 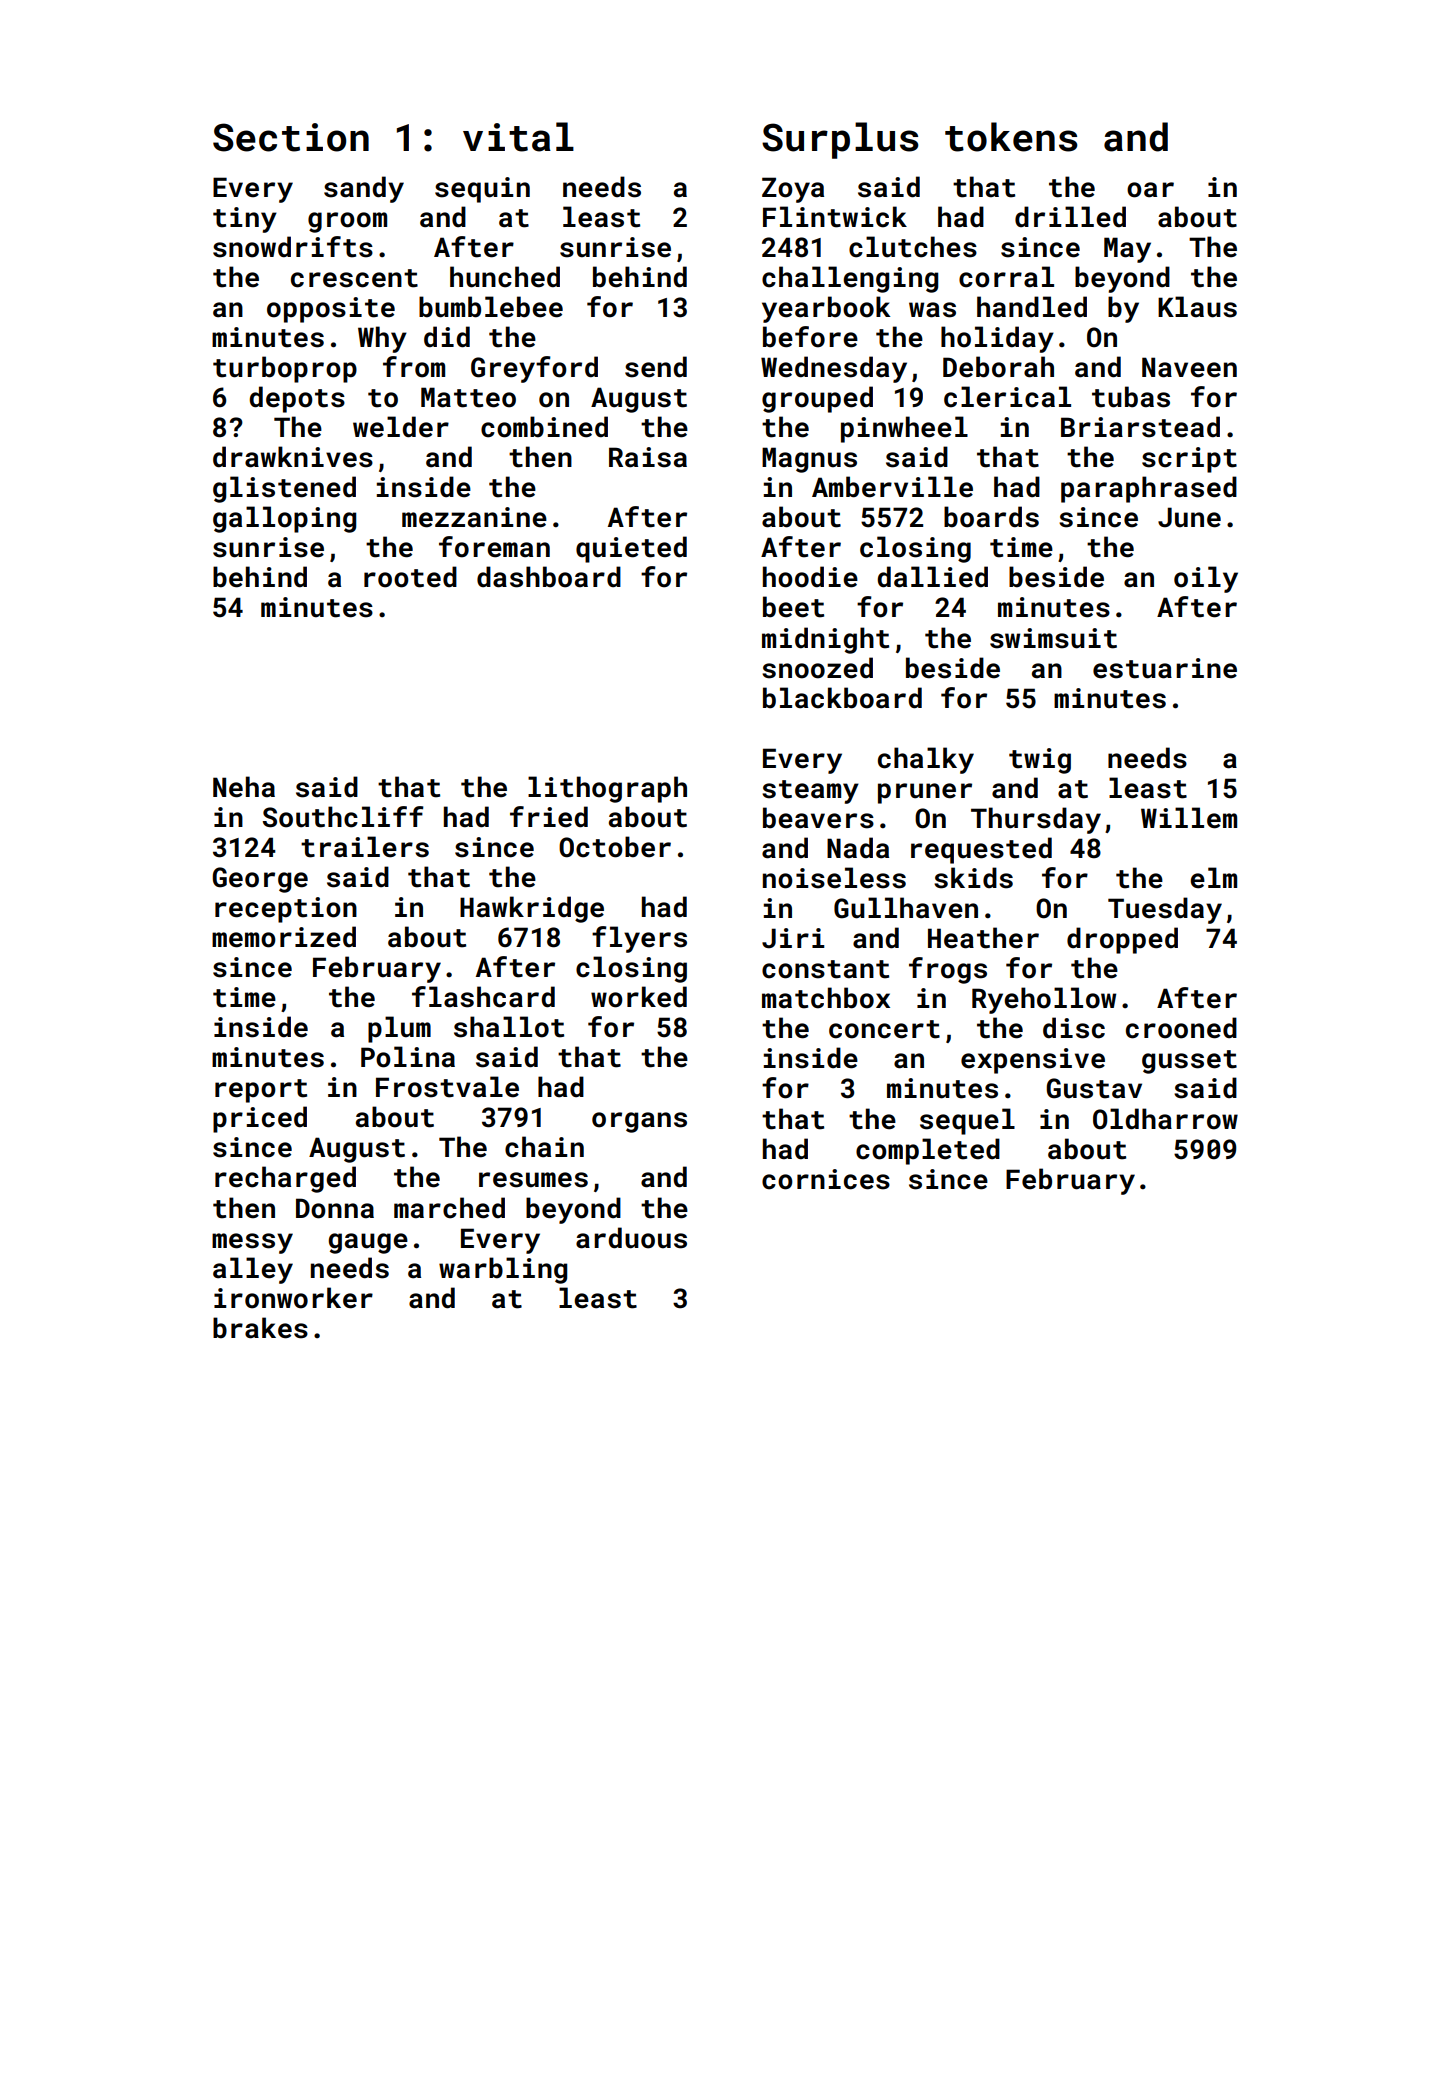 I want to click on Raisa, so click(x=648, y=457).
